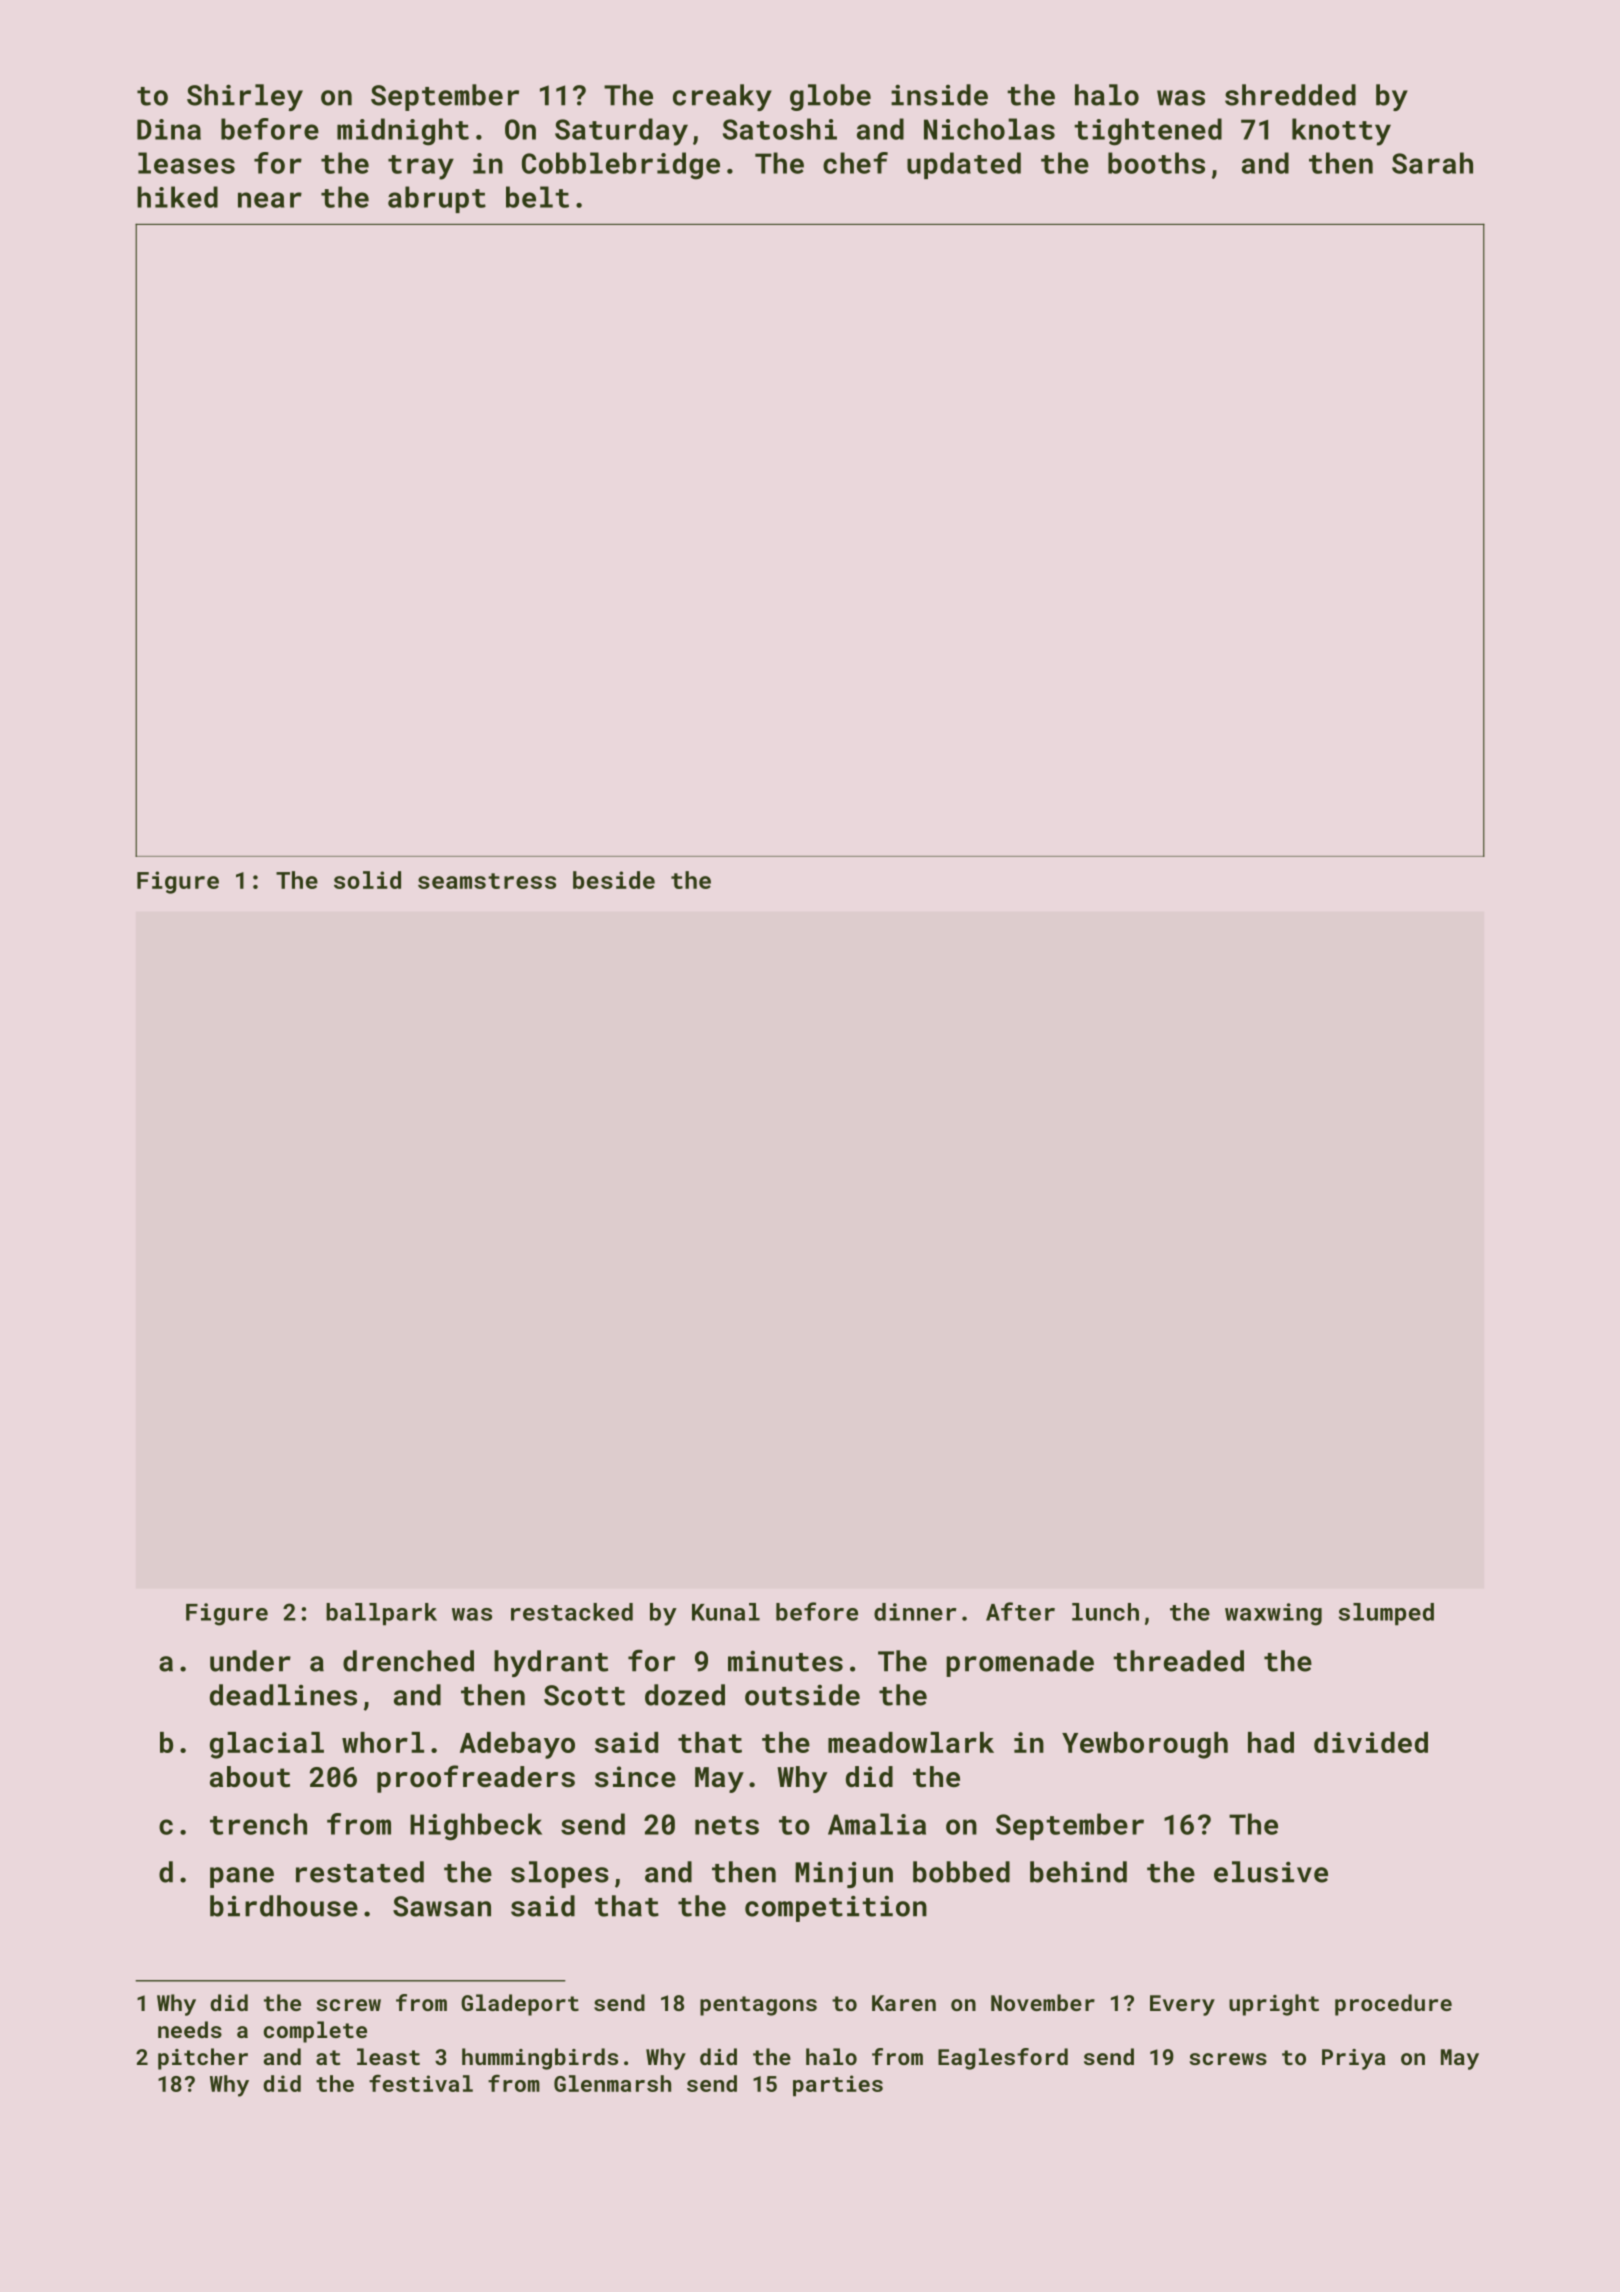 Image resolution: width=1620 pixels, height=2292 pixels. Describe the element at coordinates (1432, 163) in the document. I see `Sarah` at that location.
